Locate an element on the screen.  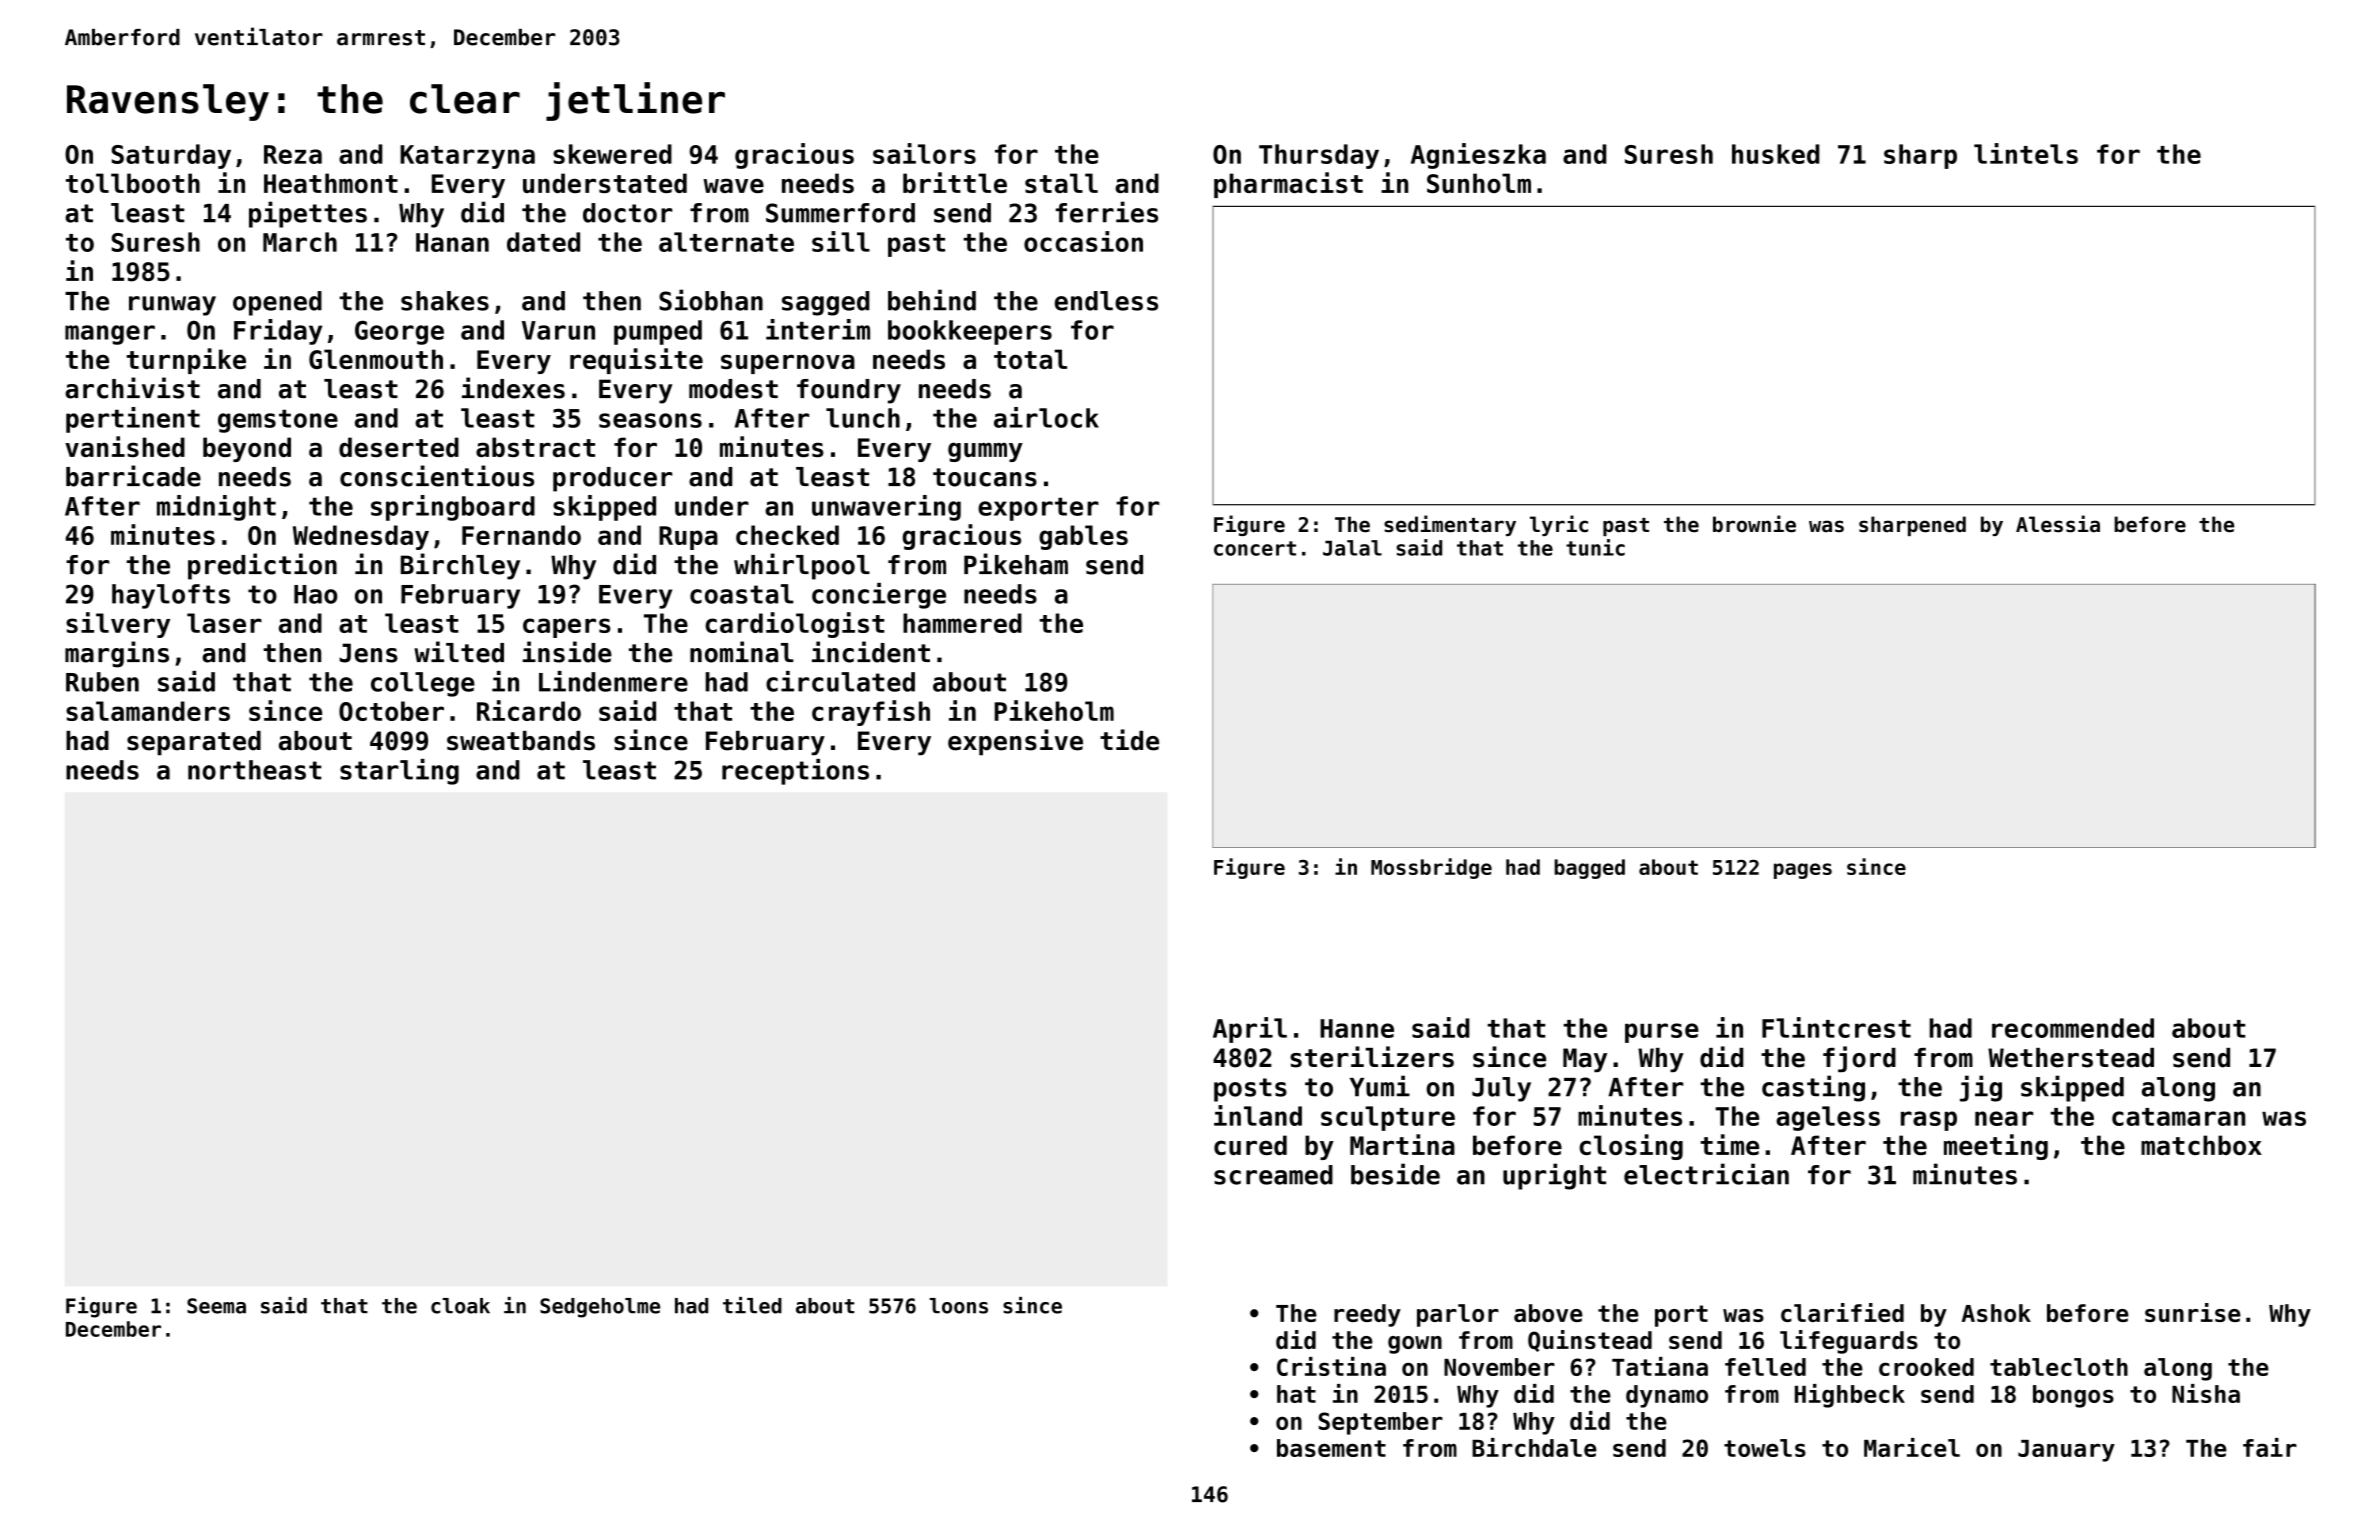
Mossbridge is located at coordinates (1431, 868).
